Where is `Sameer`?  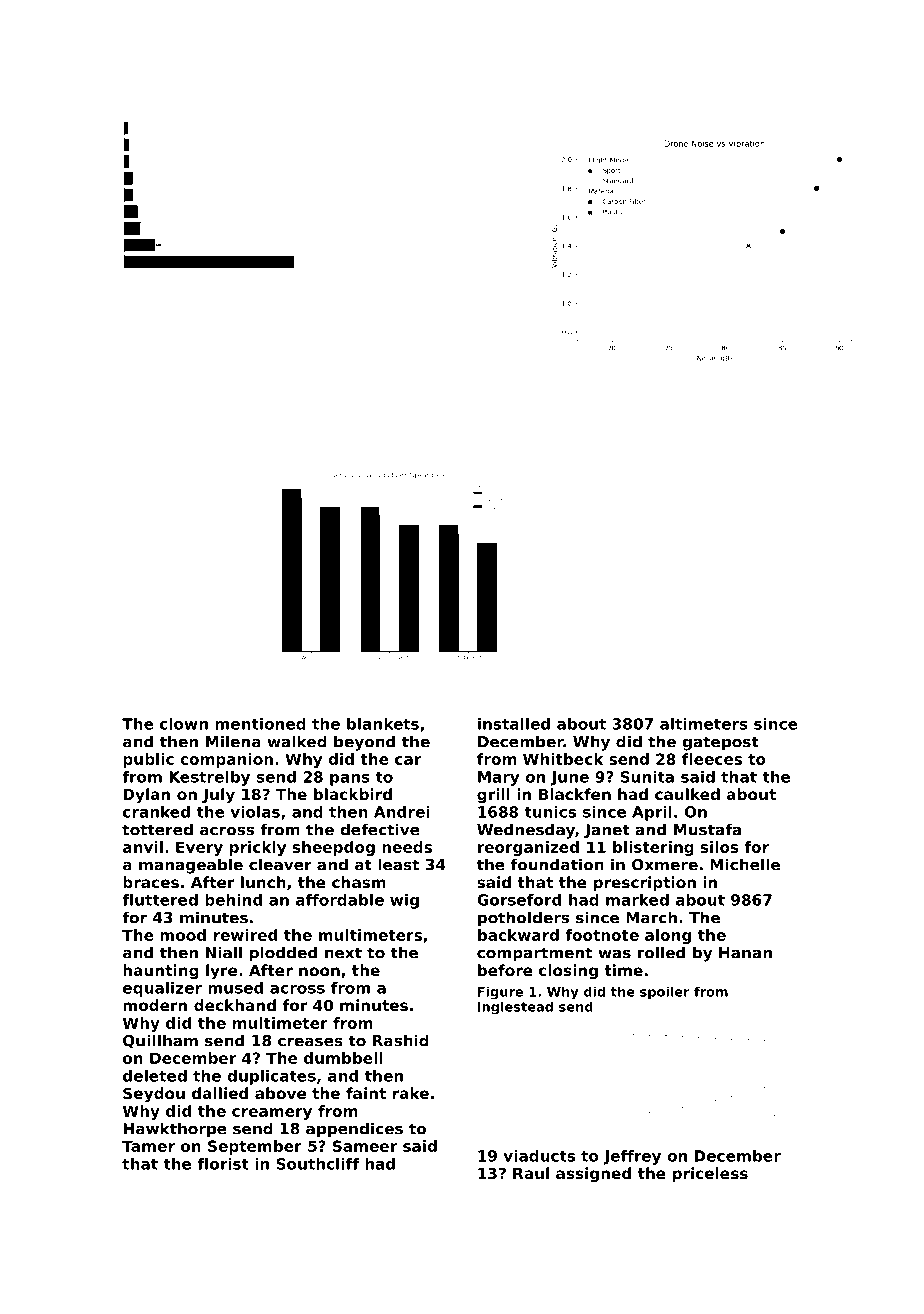 Sameer is located at coordinates (365, 1146).
